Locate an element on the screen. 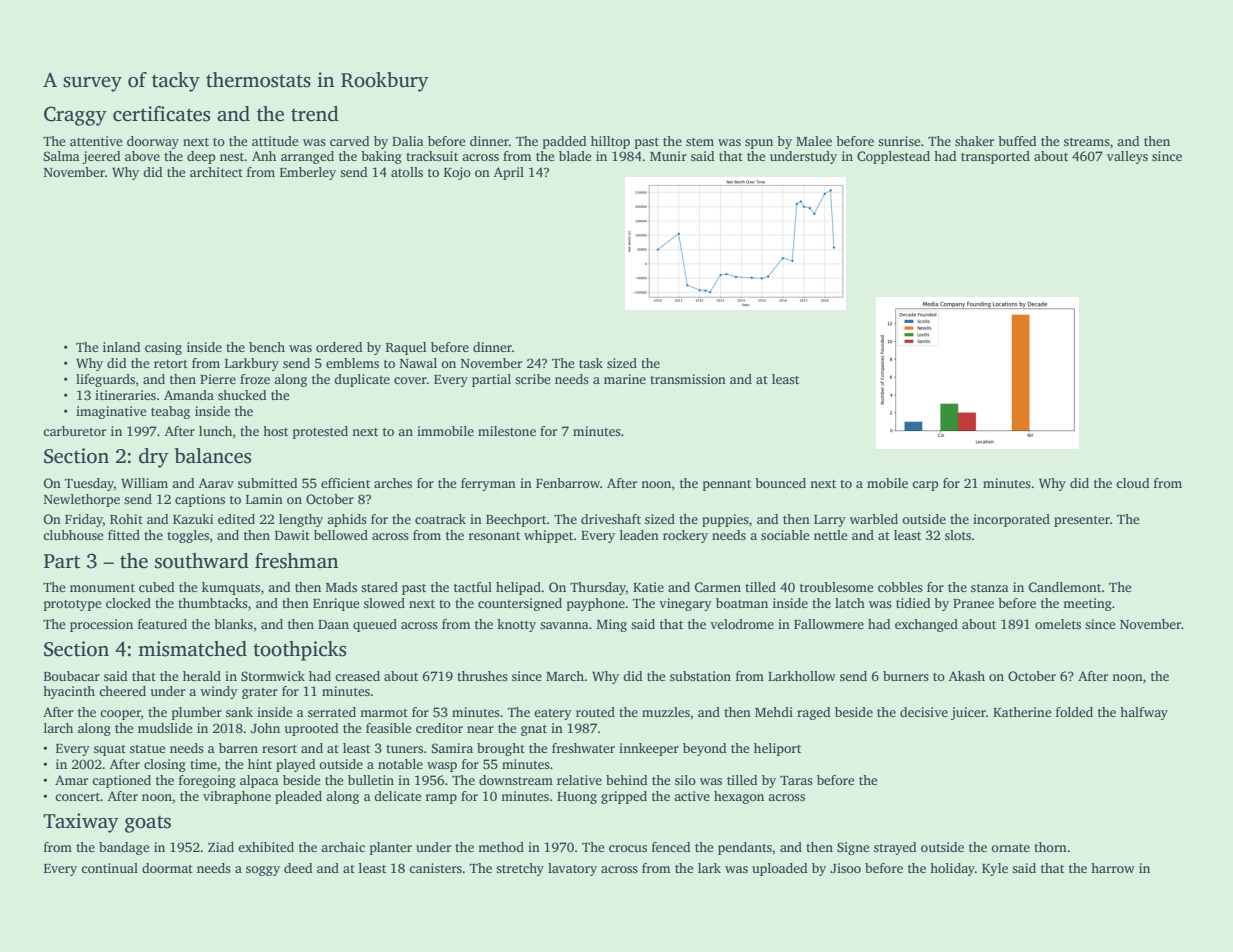 This screenshot has height=952, width=1233. architect is located at coordinates (216, 172).
